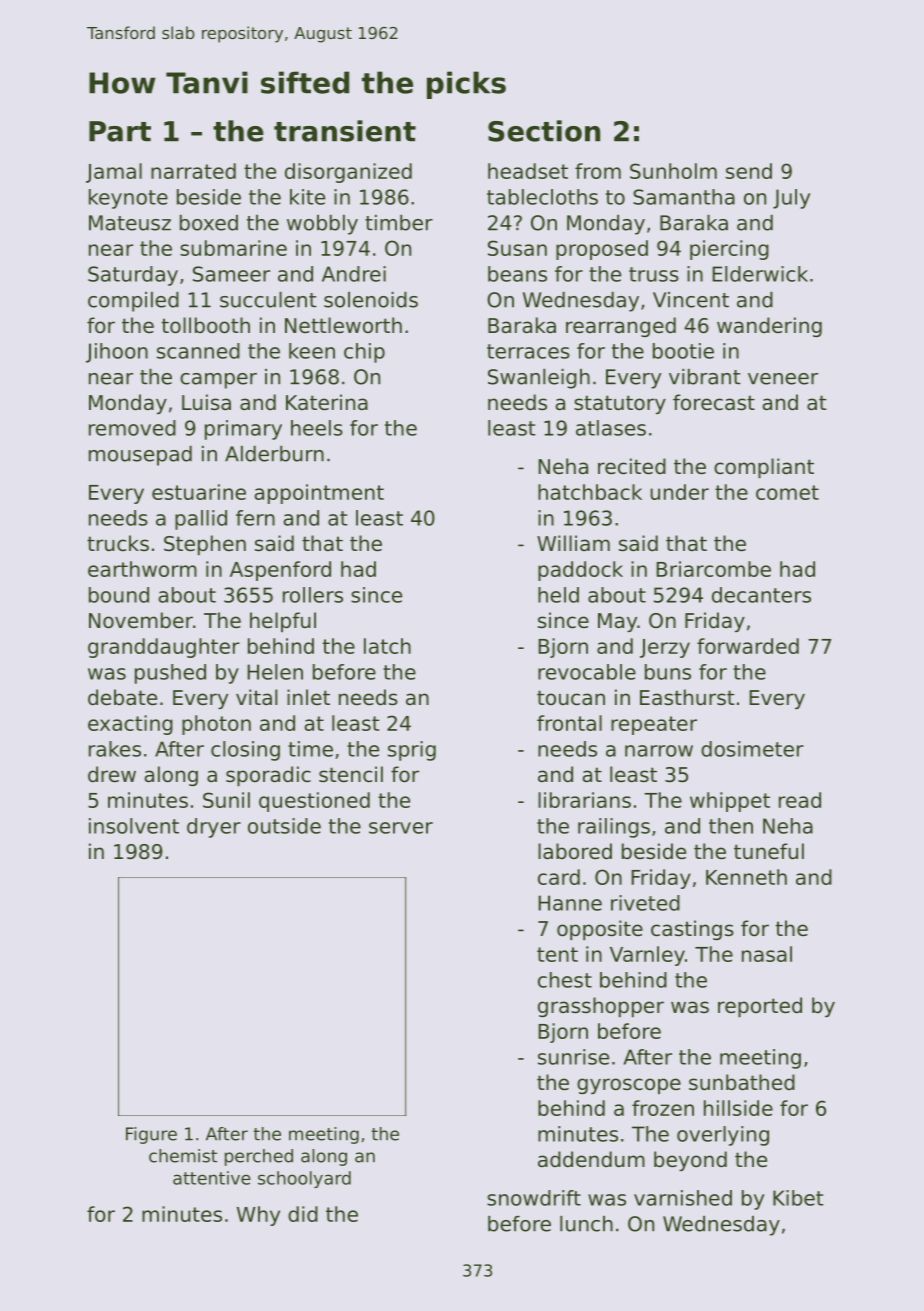  I want to click on appointment, so click(319, 494).
